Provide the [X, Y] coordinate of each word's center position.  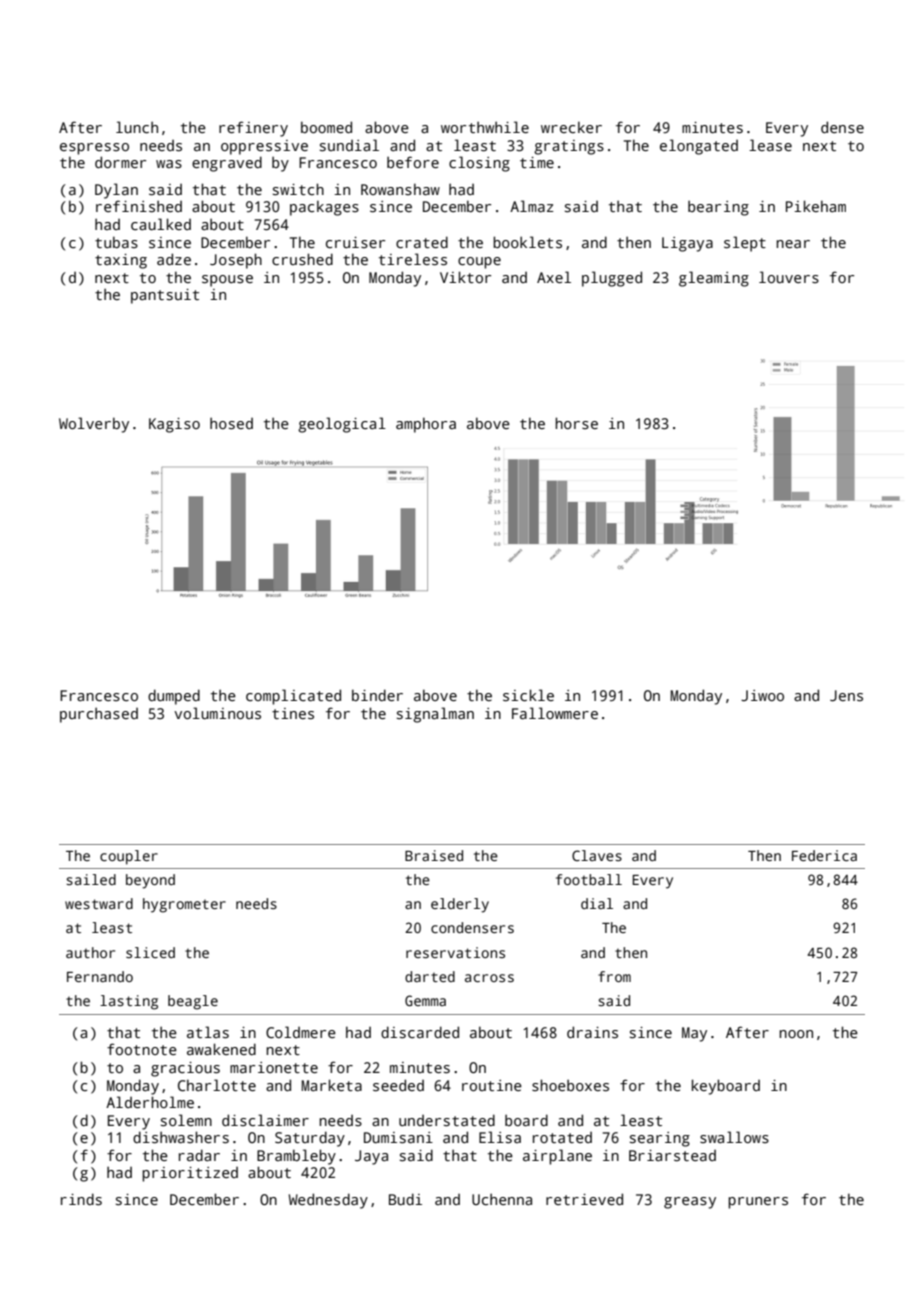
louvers [789, 277]
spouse [227, 281]
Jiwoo [762, 695]
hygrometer [184, 905]
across [489, 978]
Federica [824, 855]
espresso [94, 149]
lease [770, 145]
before [413, 162]
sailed [91, 879]
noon [796, 1034]
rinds [81, 1199]
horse [576, 423]
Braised [434, 855]
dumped [174, 697]
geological [342, 425]
